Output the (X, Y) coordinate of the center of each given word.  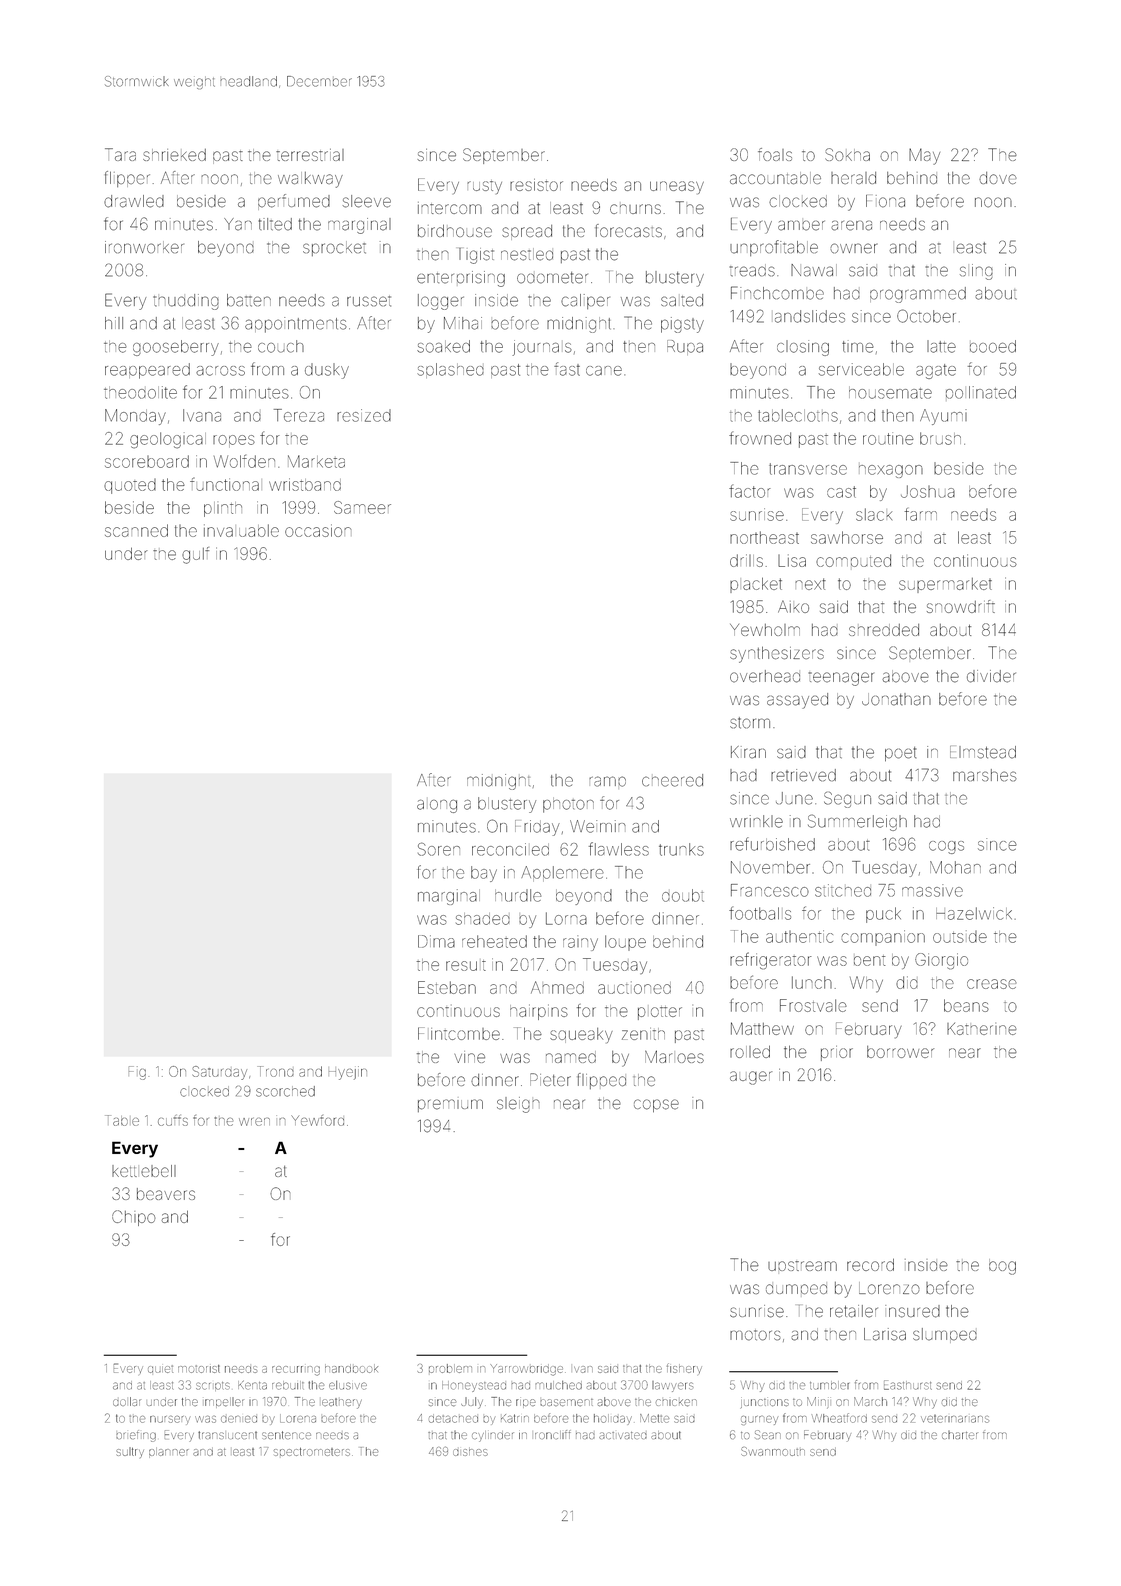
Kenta (252, 1385)
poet (900, 754)
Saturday (220, 1073)
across (220, 371)
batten (249, 300)
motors (755, 1335)
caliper (585, 301)
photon (568, 806)
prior (837, 1053)
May (924, 156)
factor (750, 491)
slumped (945, 1335)
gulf (195, 555)
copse (656, 1105)
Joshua (928, 491)
